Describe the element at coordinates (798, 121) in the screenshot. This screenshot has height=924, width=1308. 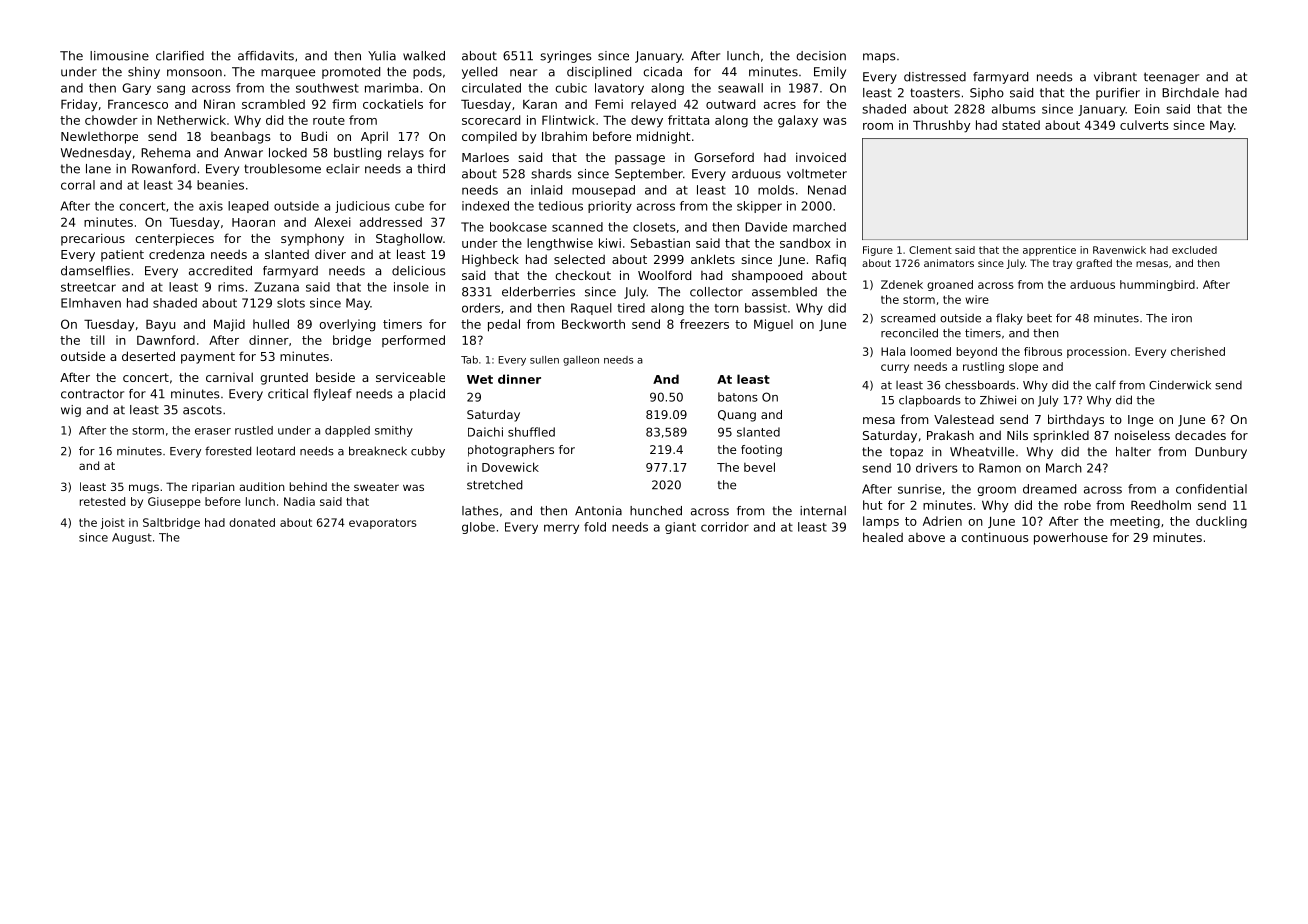
I see `galaxy` at that location.
